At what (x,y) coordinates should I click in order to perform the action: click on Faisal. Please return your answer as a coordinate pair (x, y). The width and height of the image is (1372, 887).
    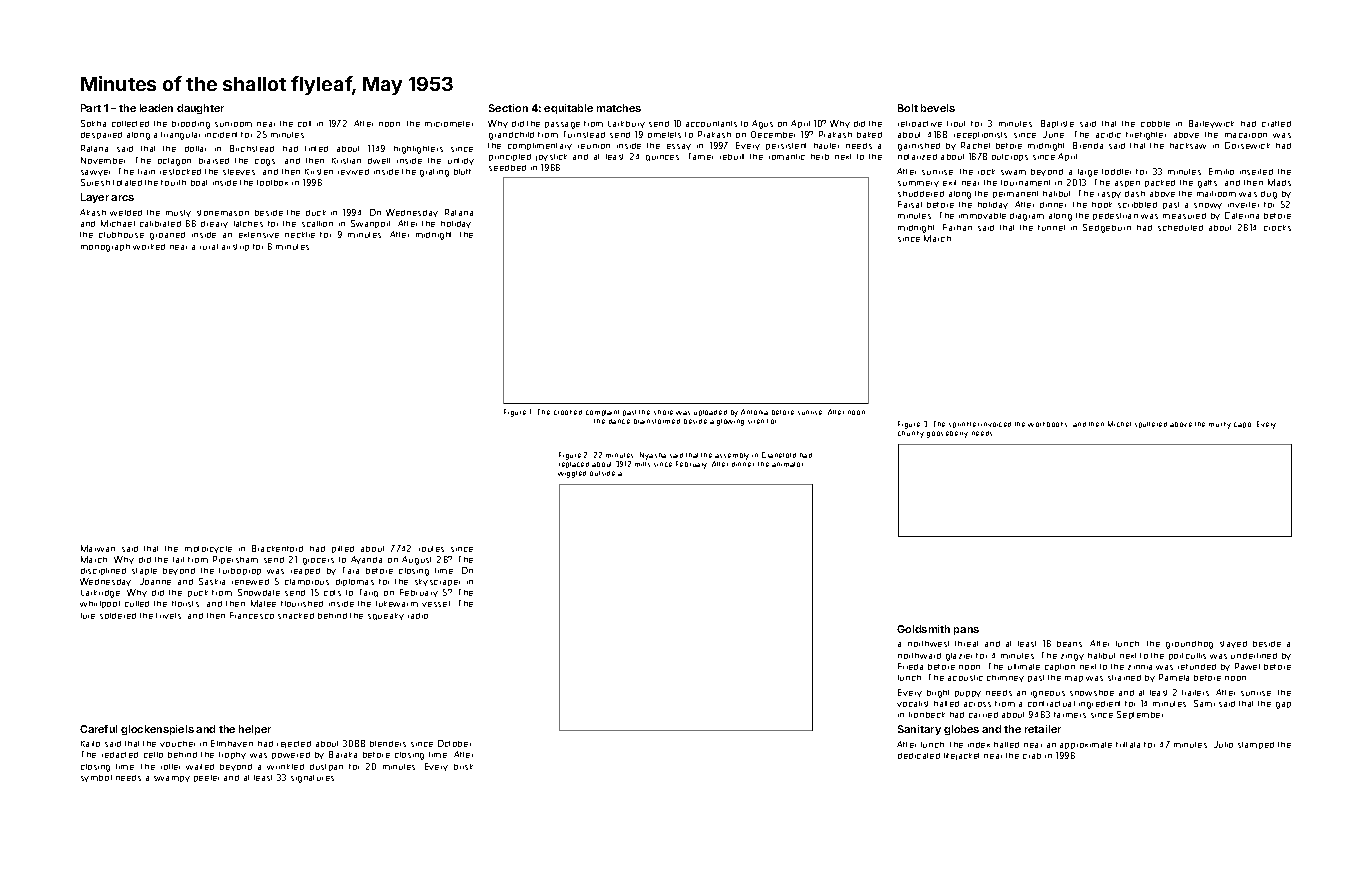
    Looking at the image, I should click on (910, 204).
